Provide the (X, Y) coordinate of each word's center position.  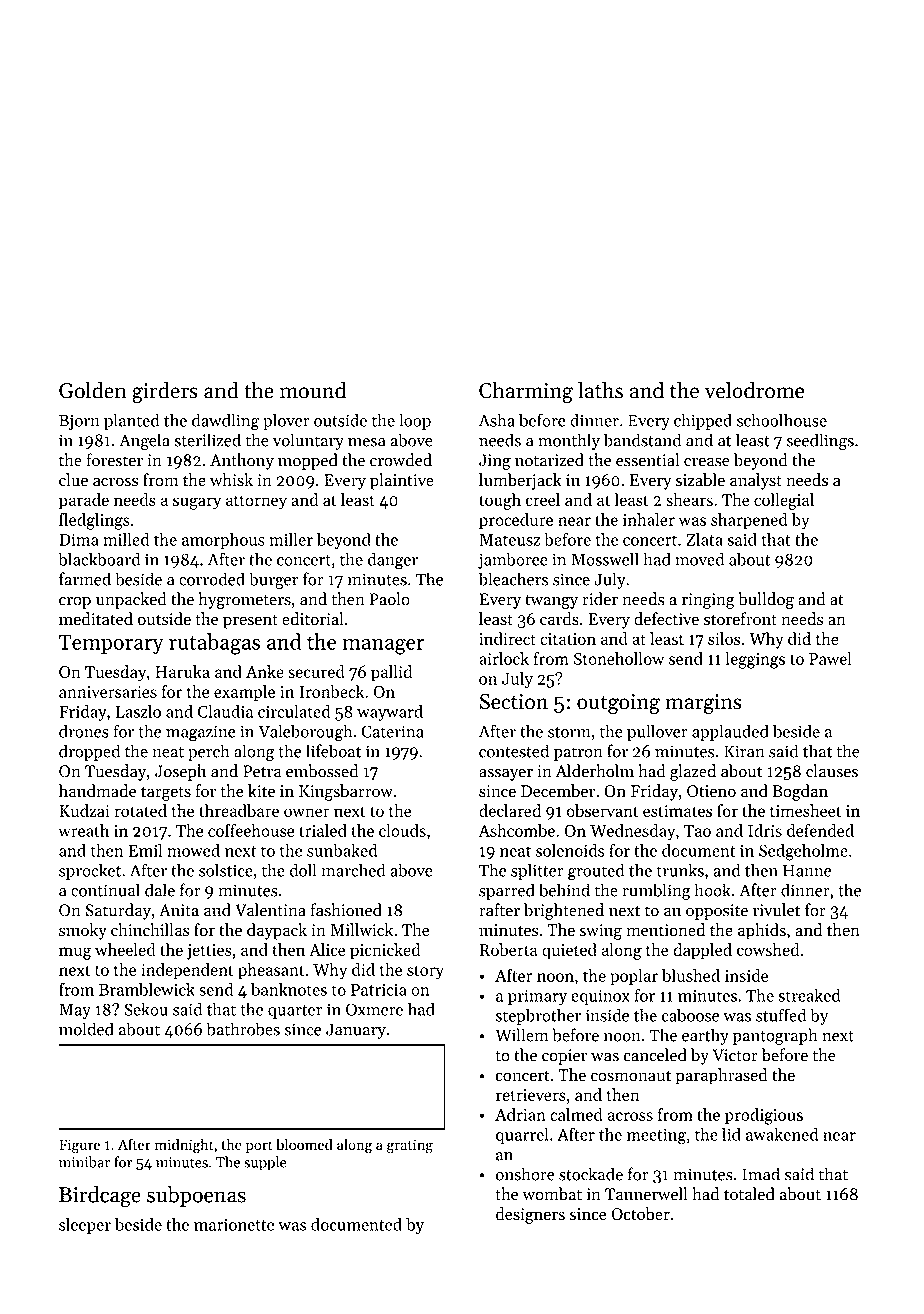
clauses (832, 771)
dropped (89, 752)
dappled (702, 951)
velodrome (754, 390)
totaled (749, 1194)
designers (530, 1215)
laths (600, 390)
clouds (402, 830)
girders (165, 392)
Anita (179, 910)
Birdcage (100, 1197)
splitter (537, 871)
